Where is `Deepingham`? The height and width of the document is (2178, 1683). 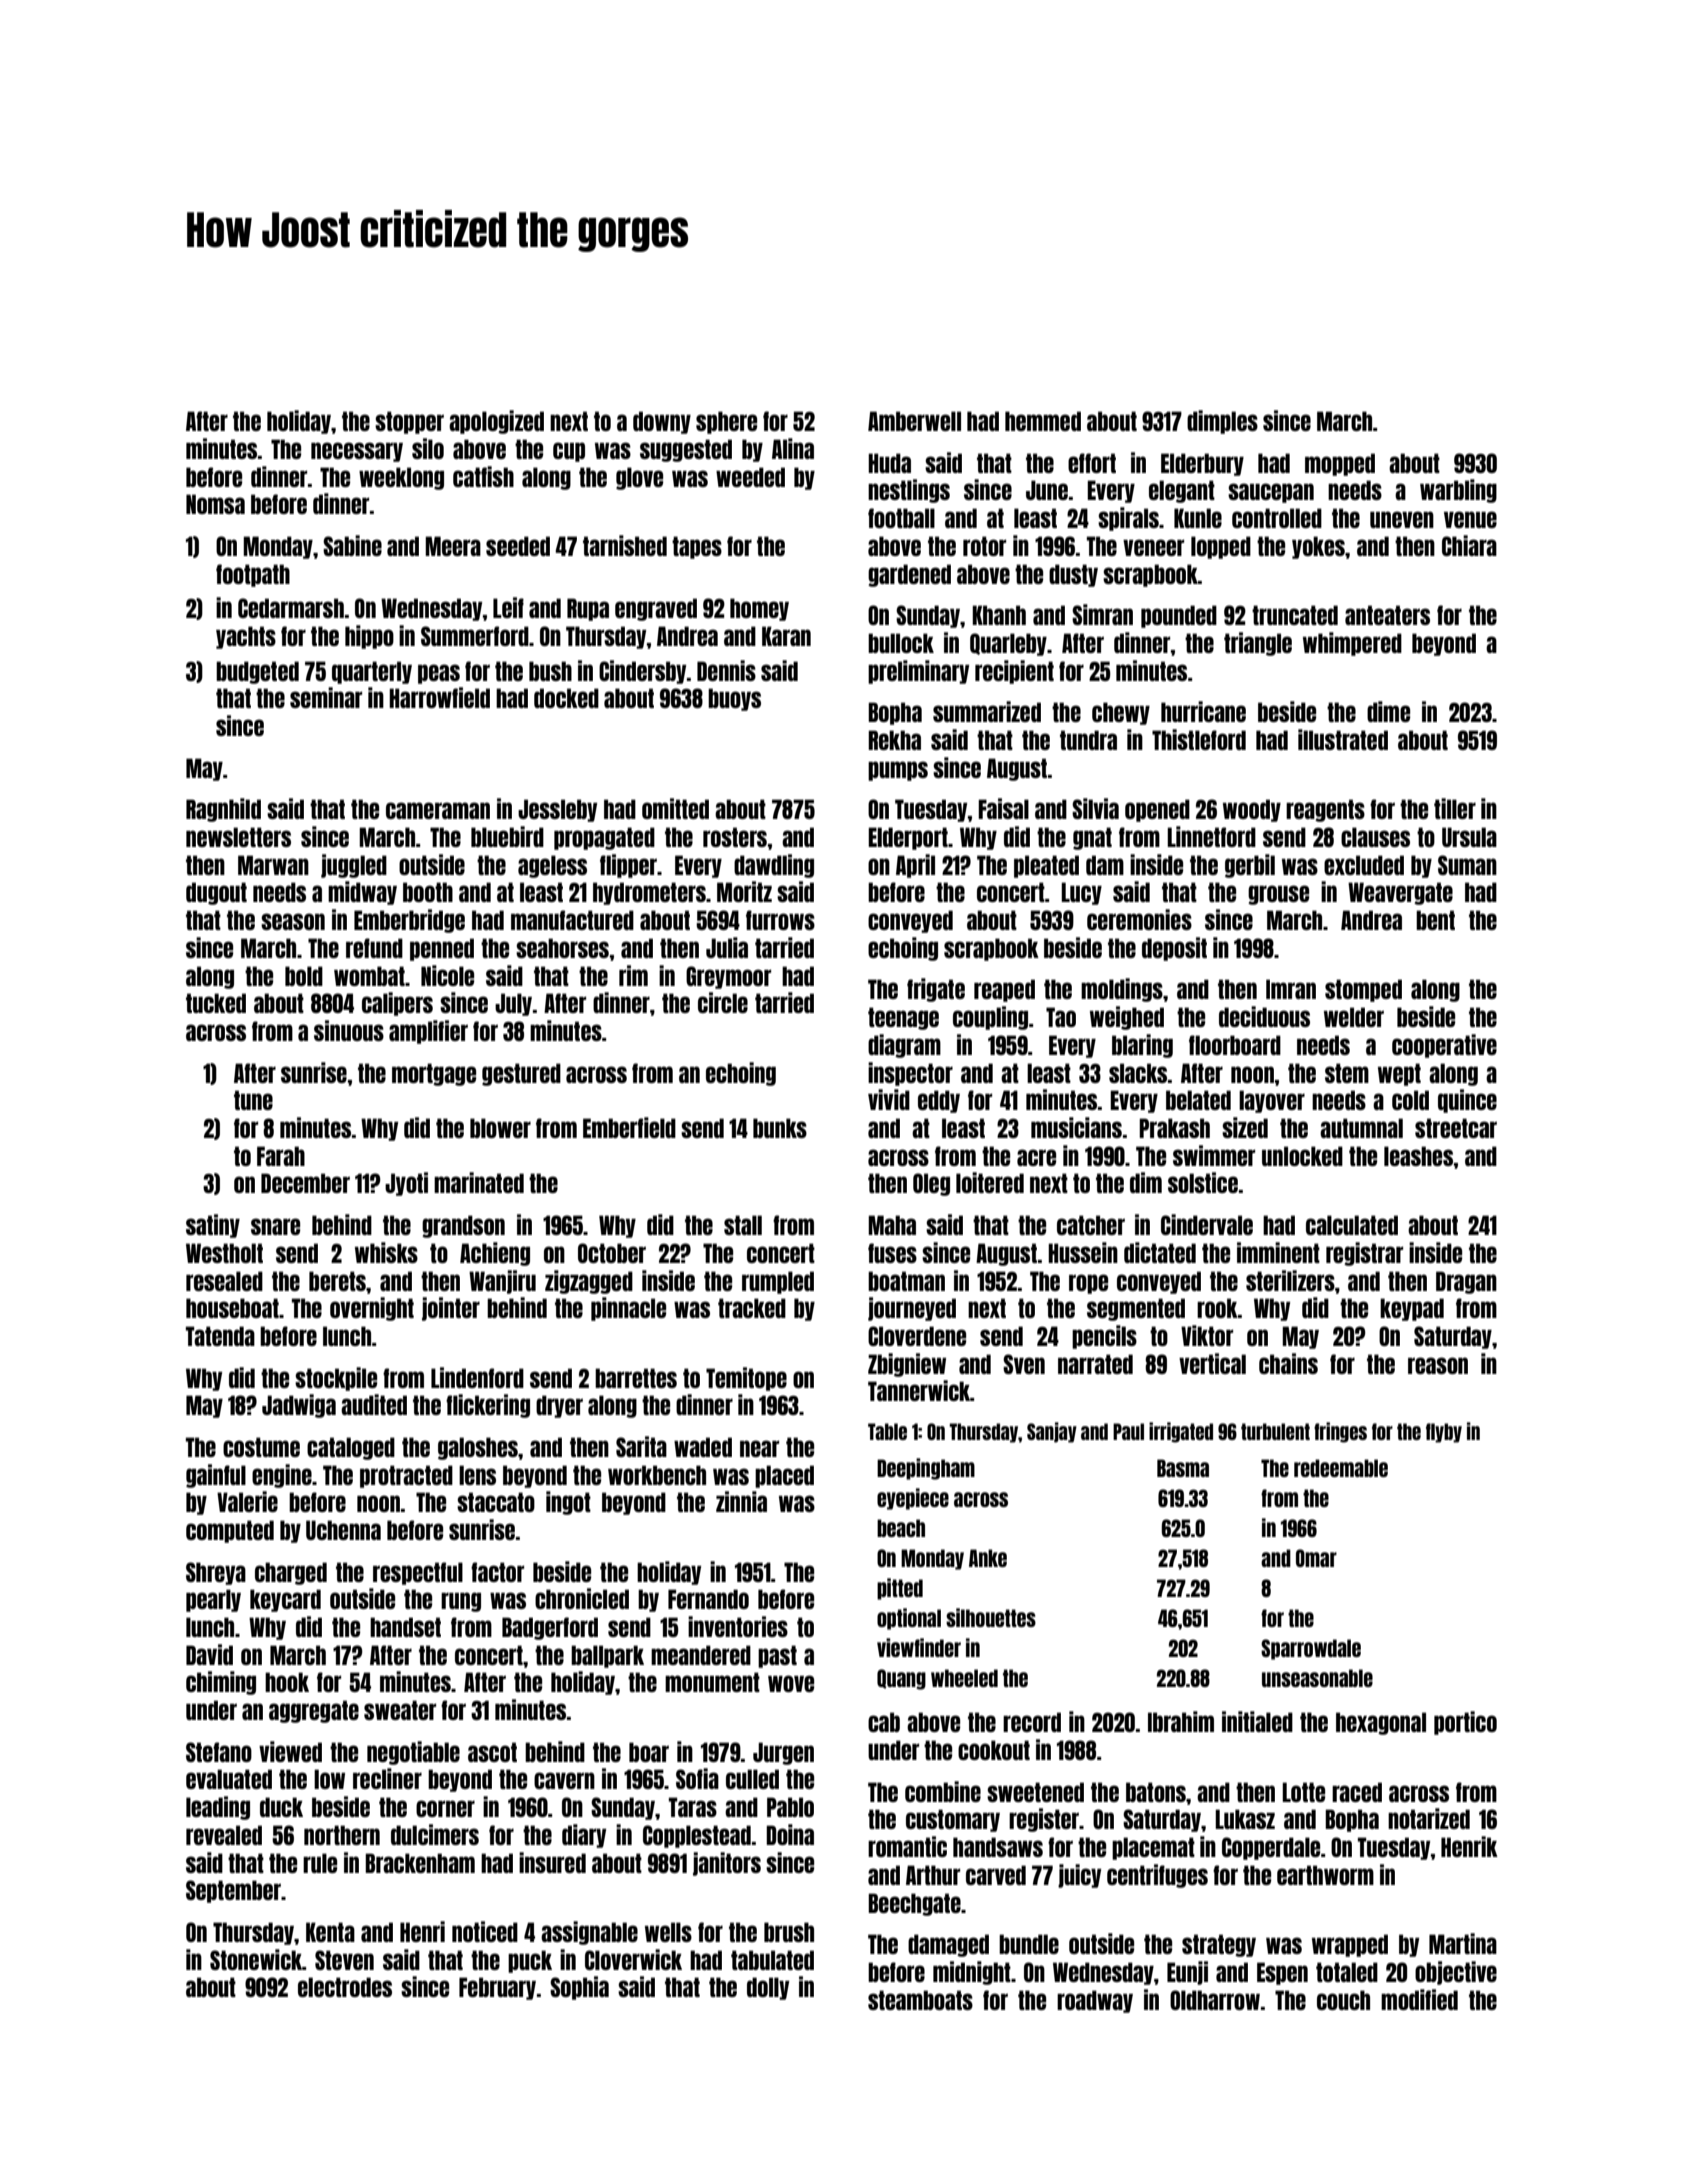 Deepingham is located at coordinates (926, 1469).
